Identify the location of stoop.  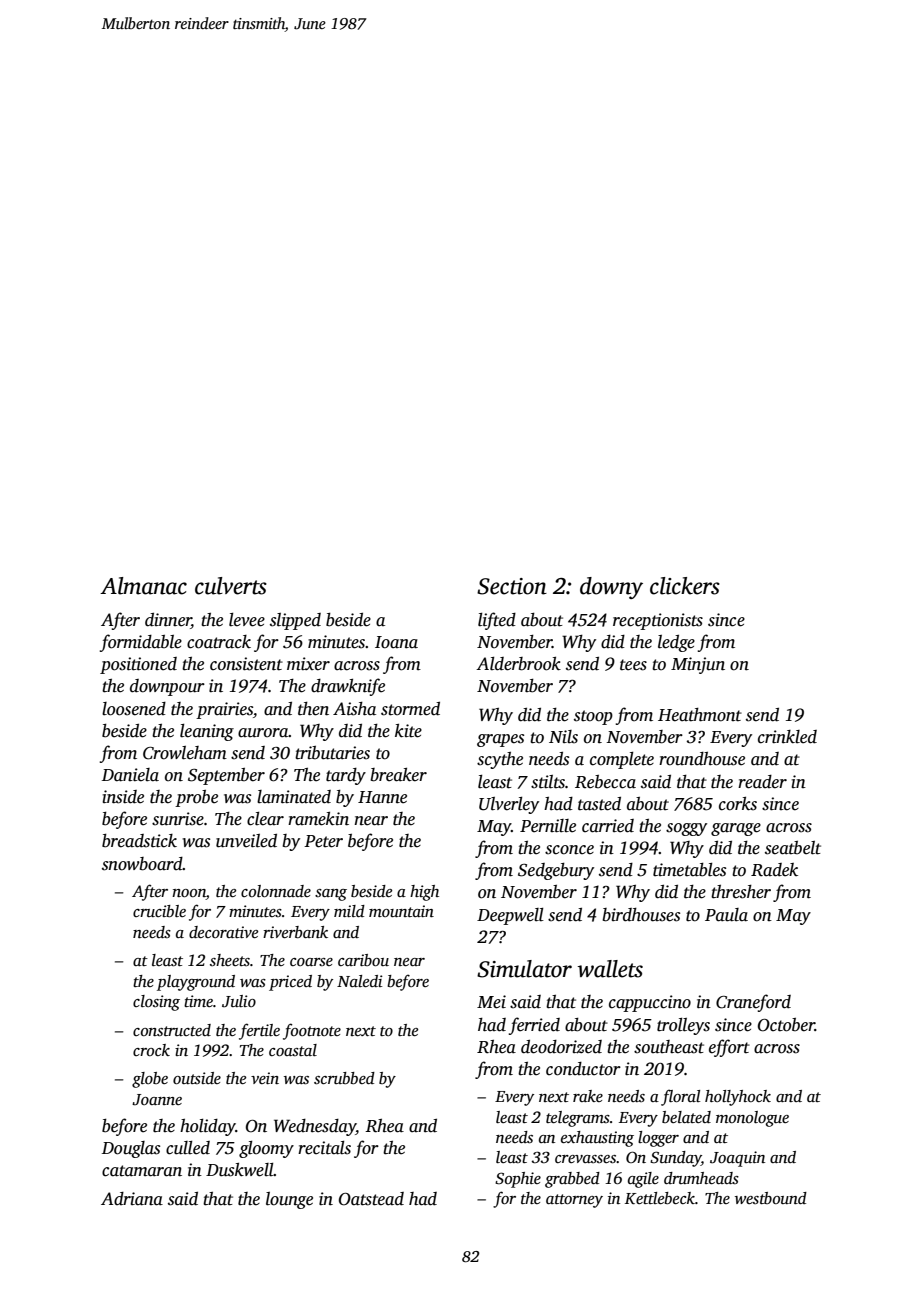
(593, 717).
